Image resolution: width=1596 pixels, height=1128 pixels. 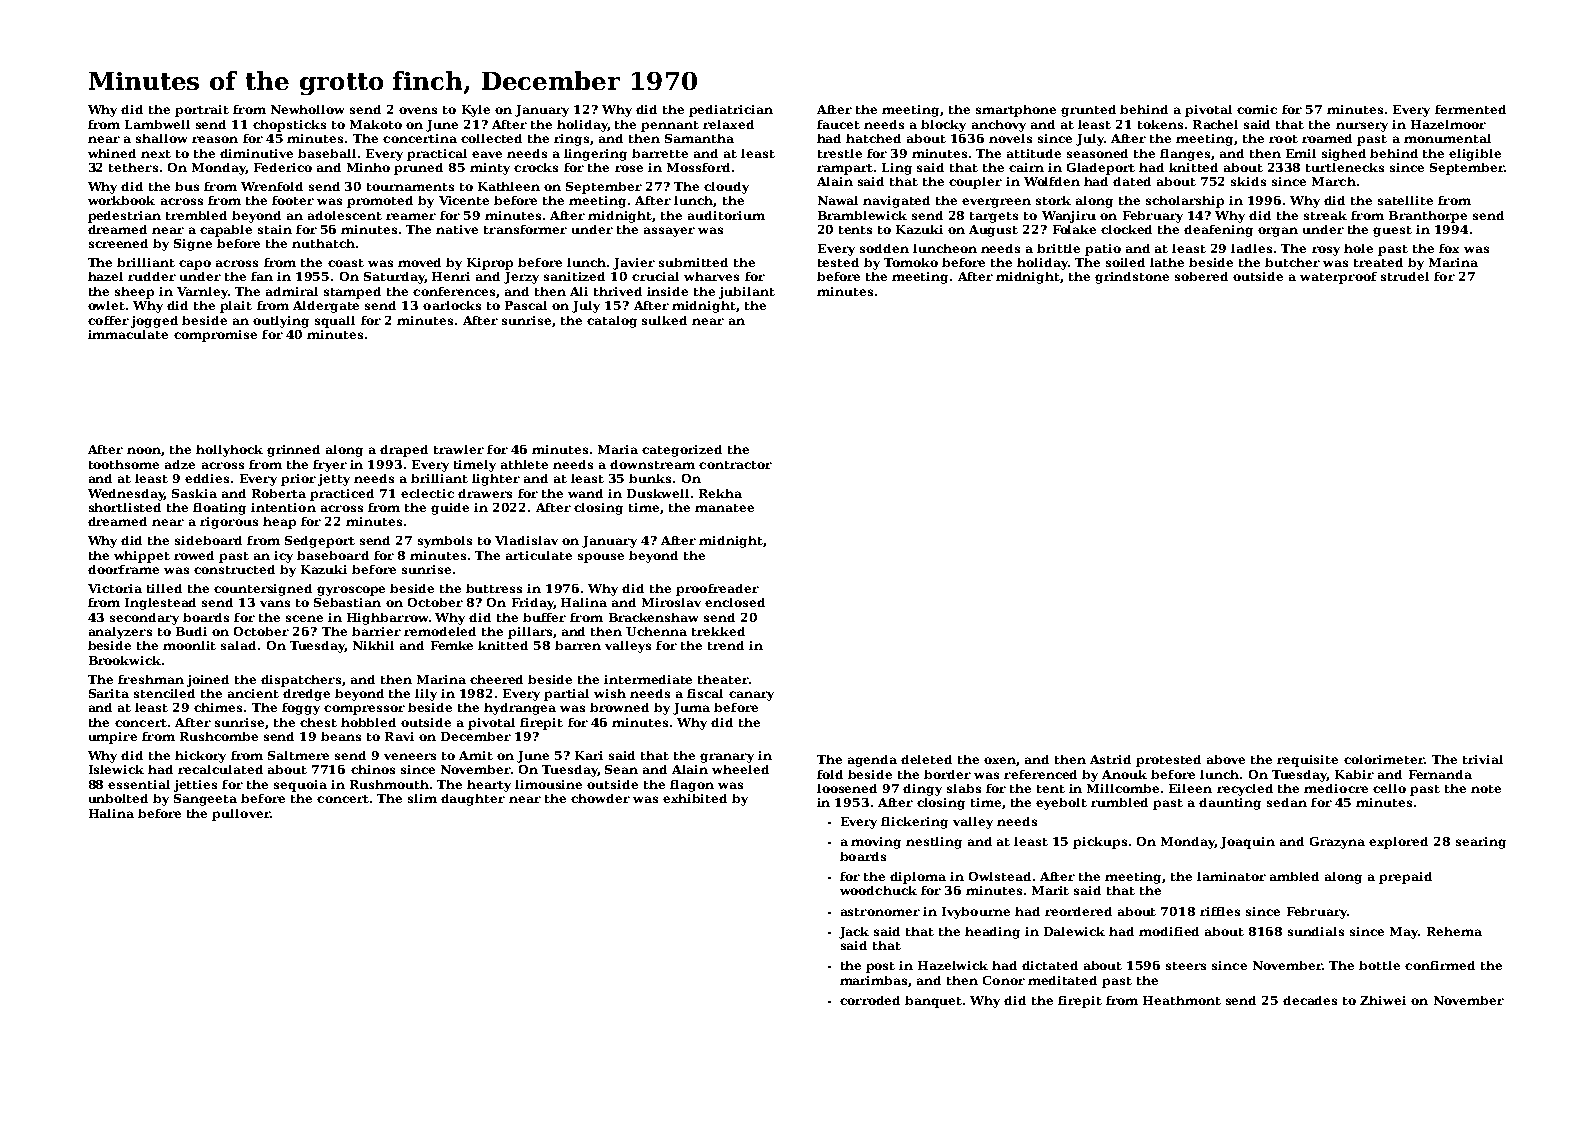 I want to click on owlet, so click(x=106, y=305).
